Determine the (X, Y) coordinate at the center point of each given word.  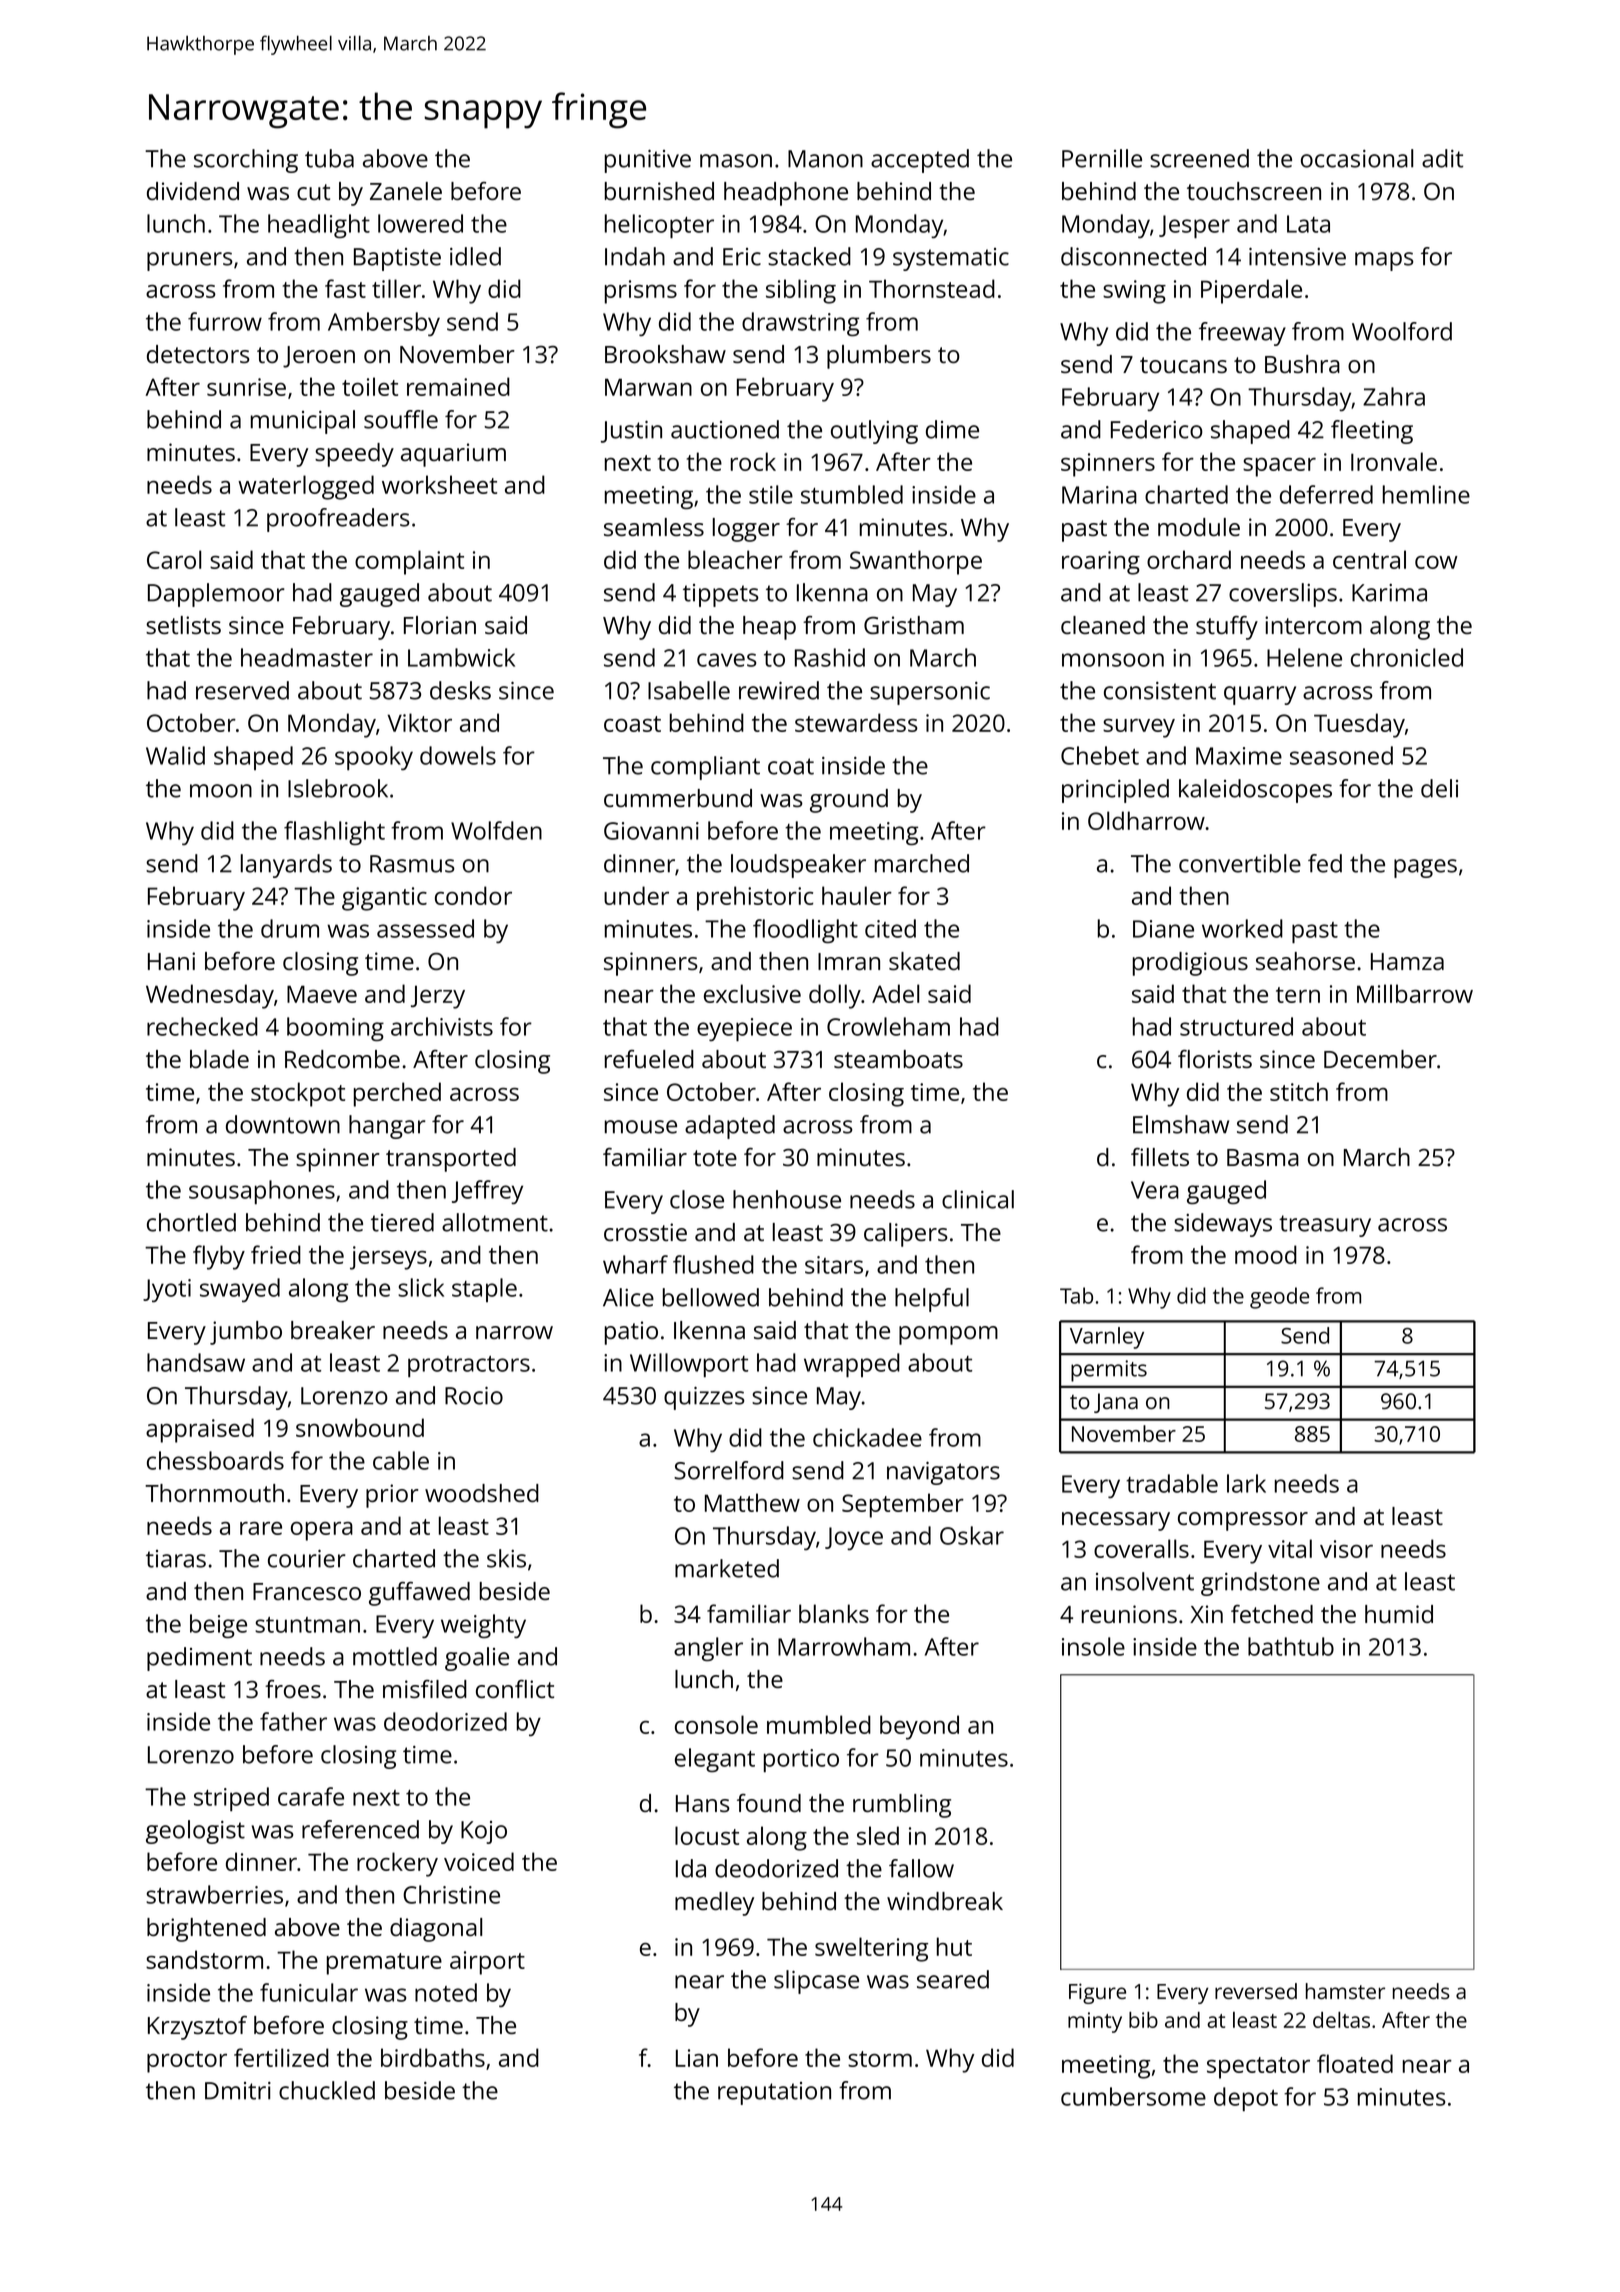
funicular (309, 1992)
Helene (1304, 657)
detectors (198, 354)
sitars (834, 1265)
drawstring (800, 324)
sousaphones (262, 1192)
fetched (1272, 1614)
